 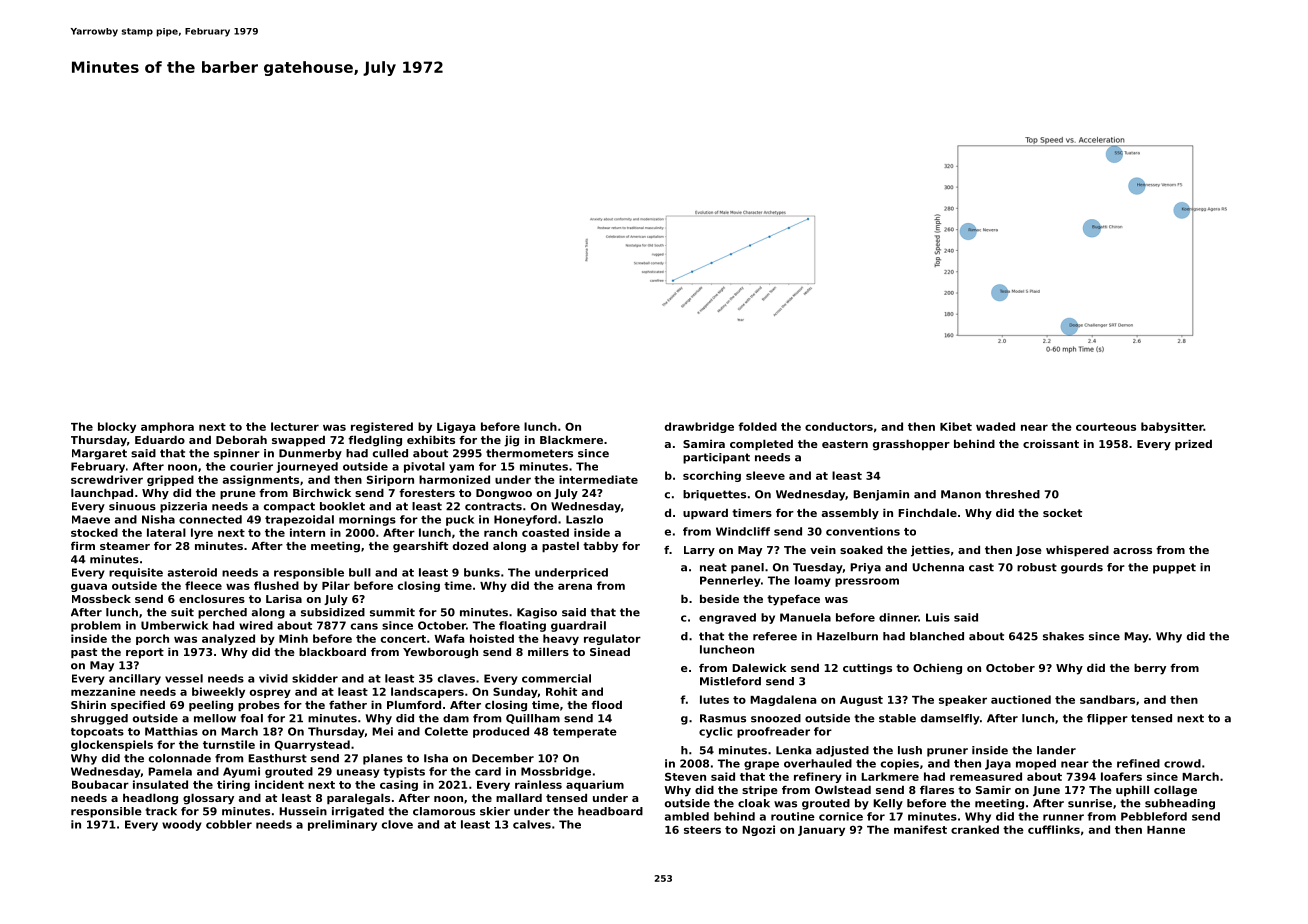 I want to click on track, so click(x=161, y=811).
